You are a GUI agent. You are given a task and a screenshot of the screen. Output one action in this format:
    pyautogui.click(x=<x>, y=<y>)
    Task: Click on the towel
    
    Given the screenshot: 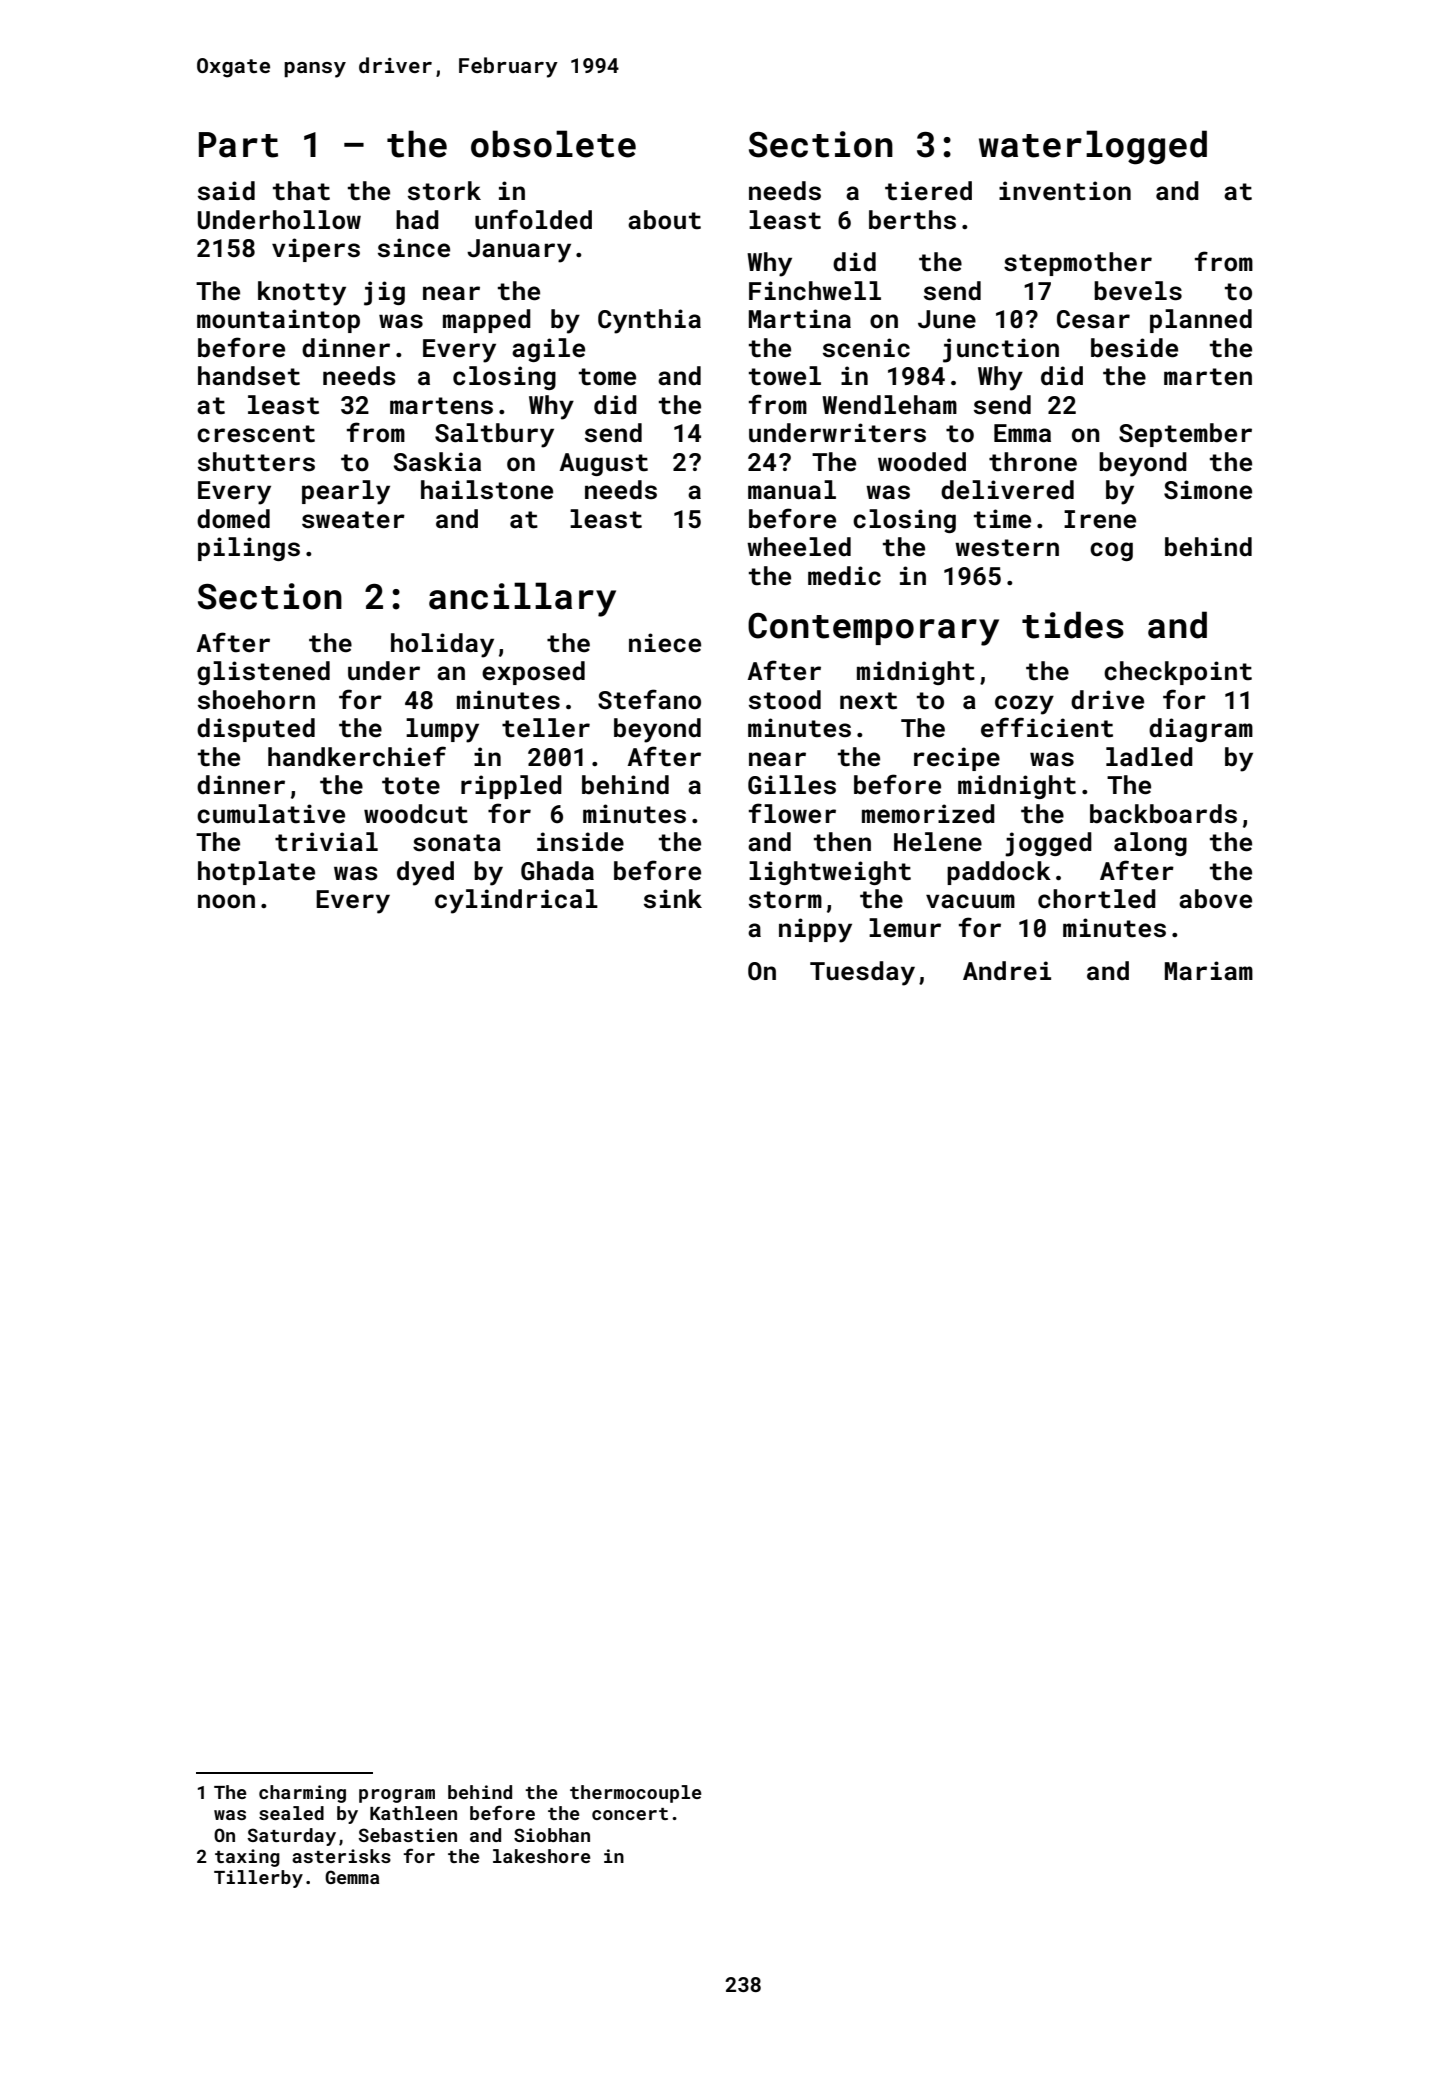 What is the action you would take?
    pyautogui.click(x=785, y=376)
